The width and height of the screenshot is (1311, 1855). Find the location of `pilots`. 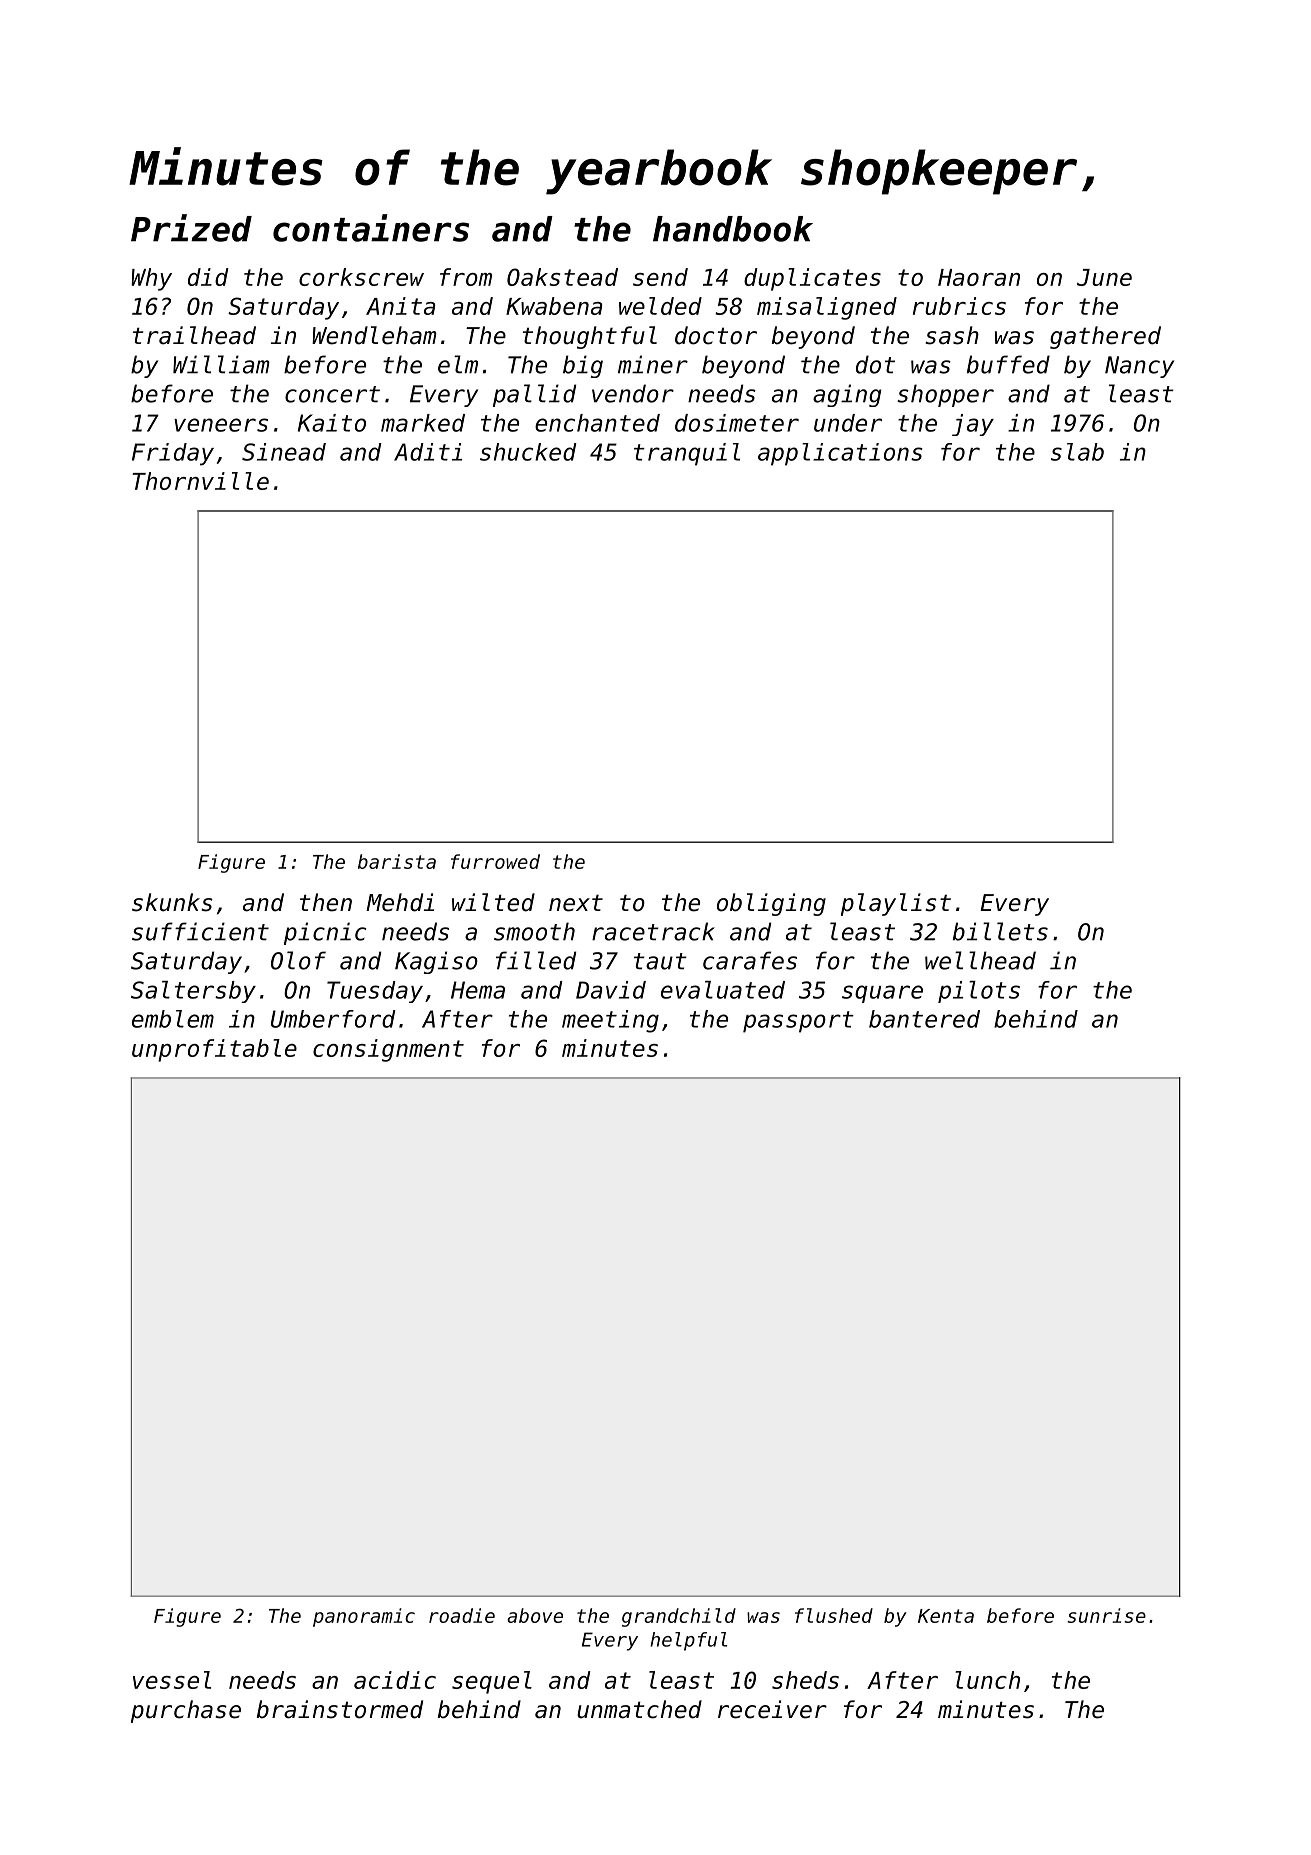

pilots is located at coordinates (979, 992).
